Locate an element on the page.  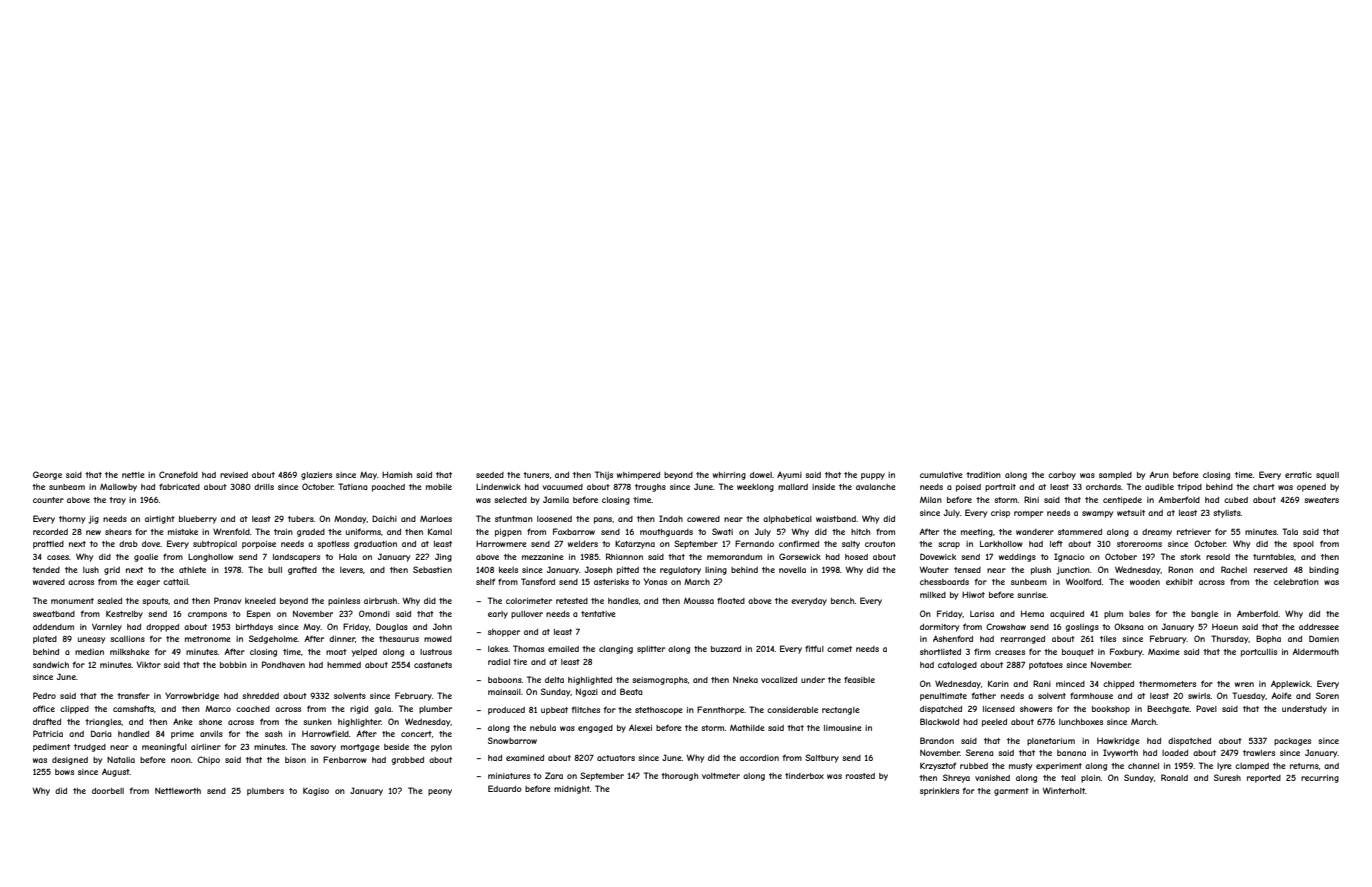
rubbed is located at coordinates (974, 766).
